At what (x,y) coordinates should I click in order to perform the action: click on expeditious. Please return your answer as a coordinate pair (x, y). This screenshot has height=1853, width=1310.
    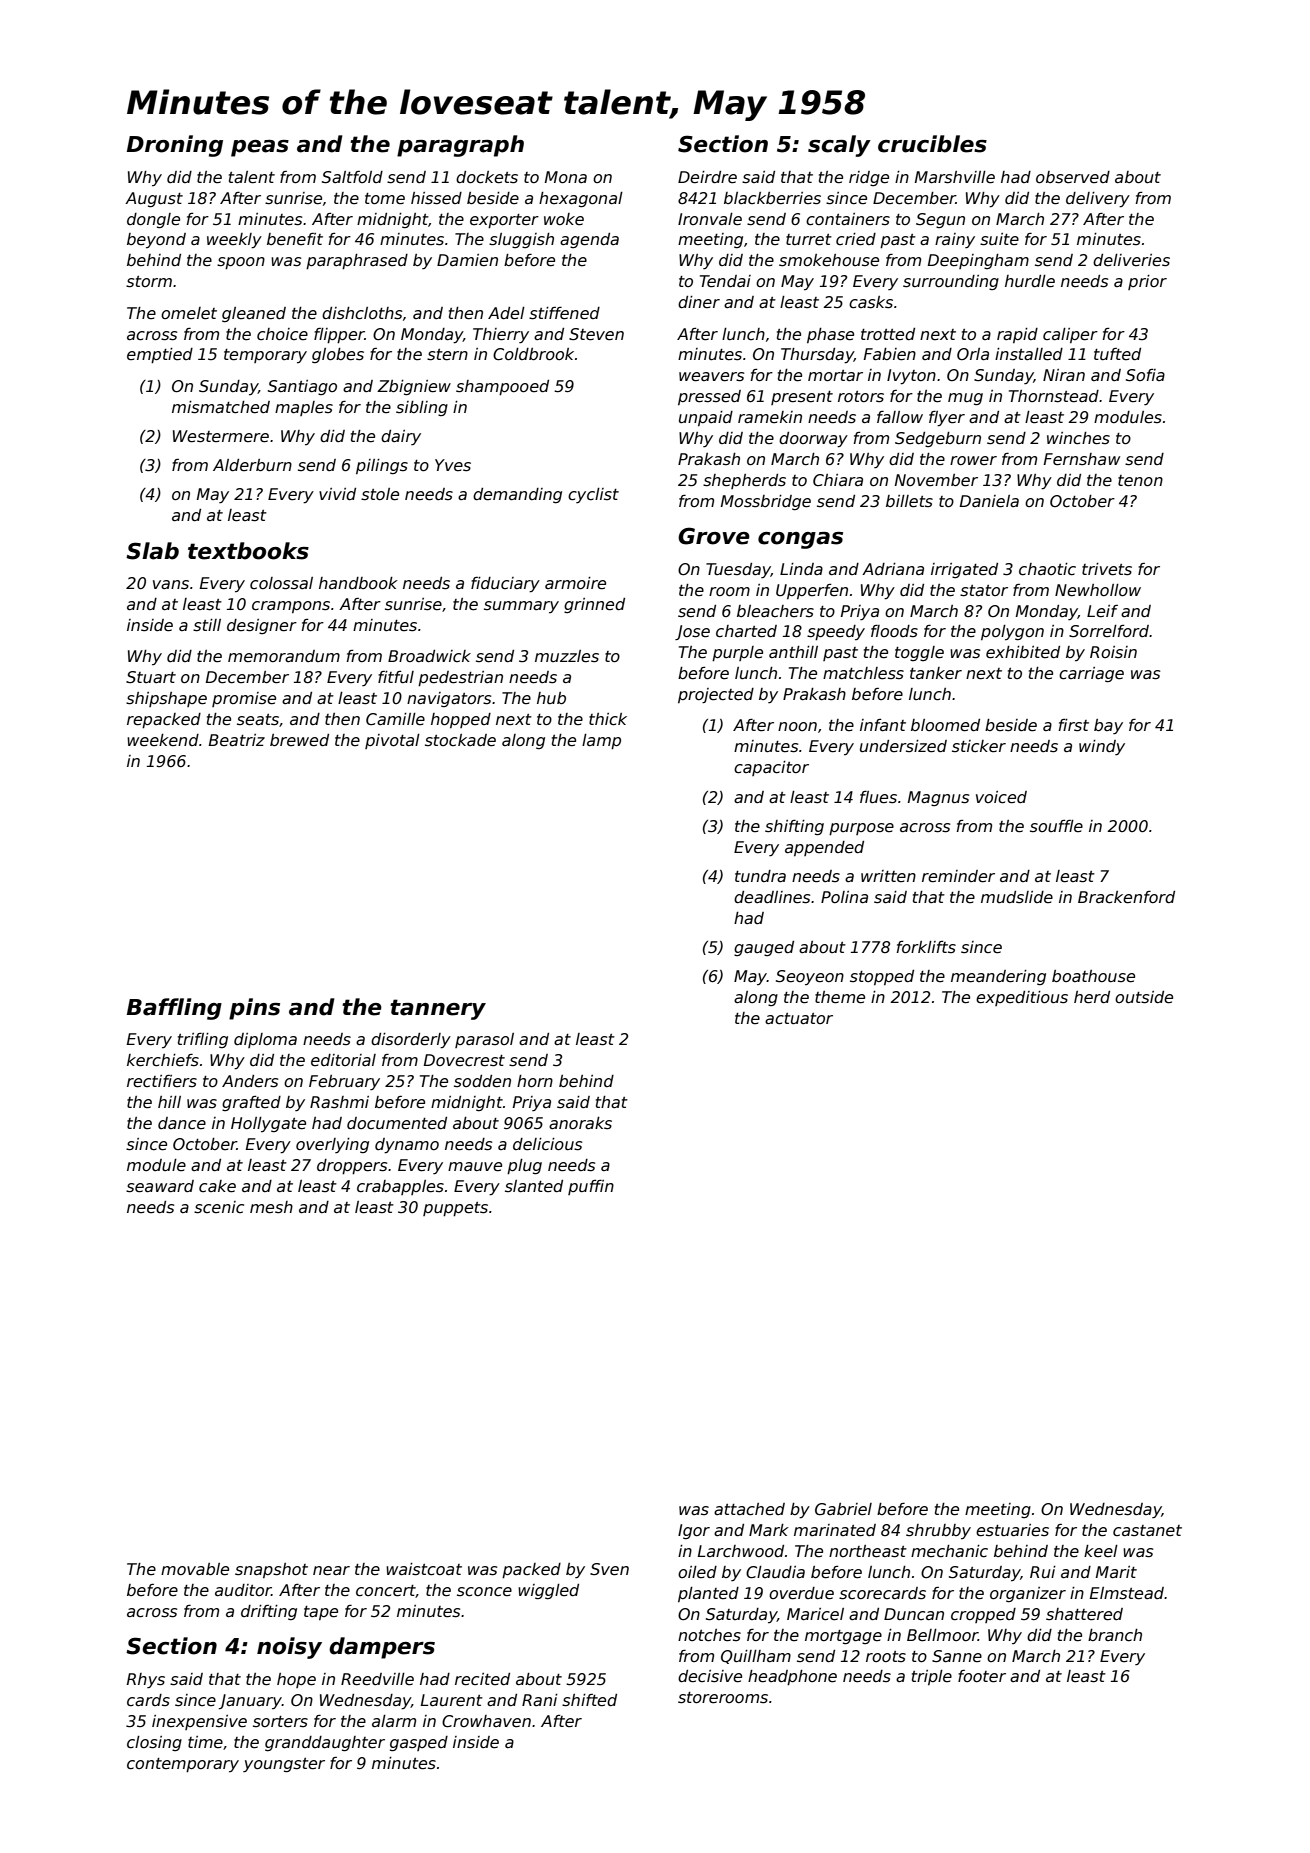
    Looking at the image, I should click on (1022, 998).
